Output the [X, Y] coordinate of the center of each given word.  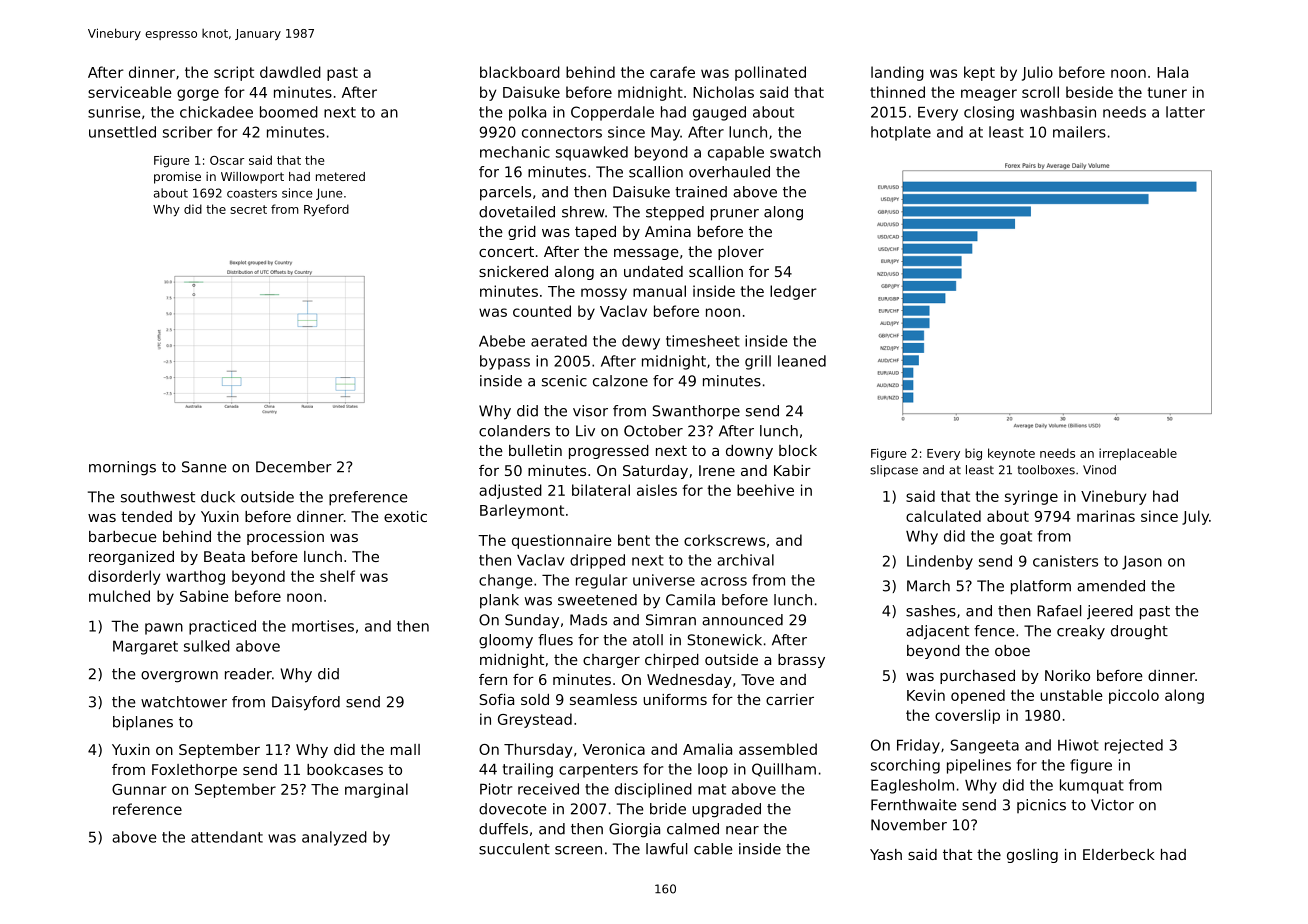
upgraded [726, 810]
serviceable [130, 92]
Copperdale [612, 113]
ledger [793, 292]
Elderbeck [1119, 854]
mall [405, 749]
